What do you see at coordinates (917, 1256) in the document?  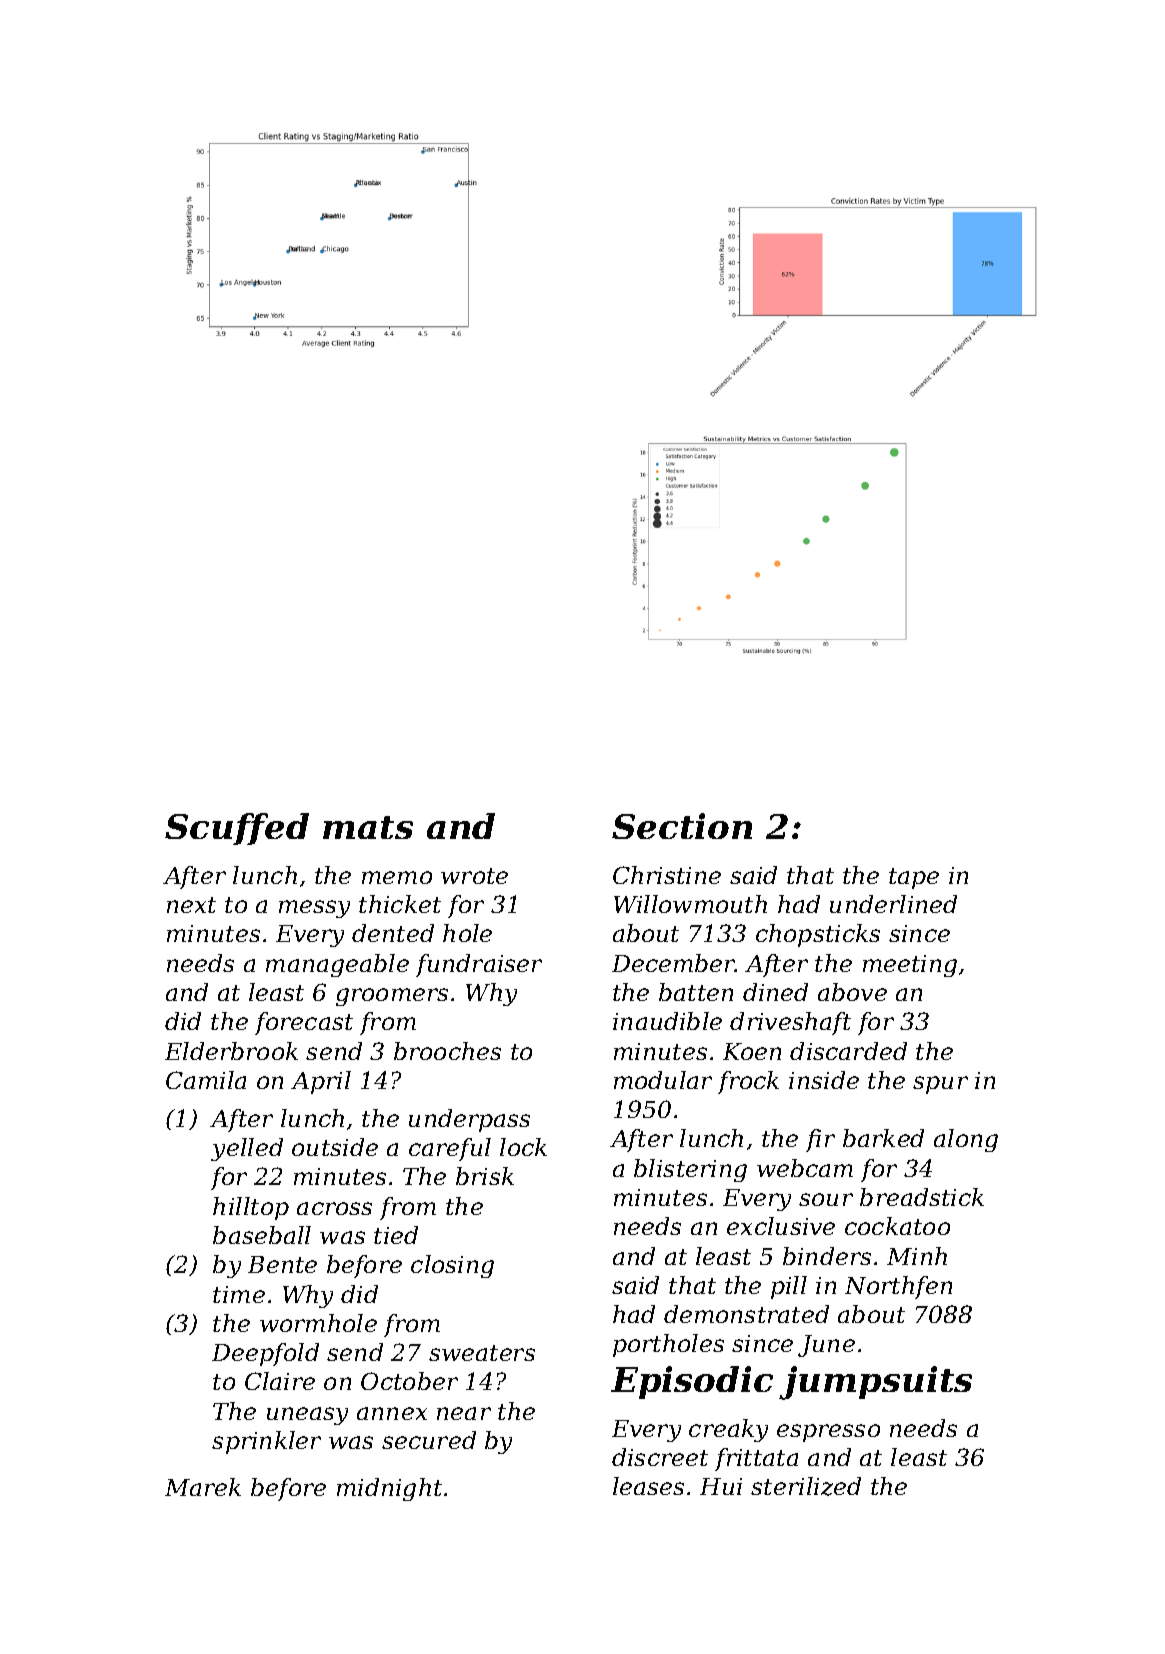 I see `Minh` at bounding box center [917, 1256].
